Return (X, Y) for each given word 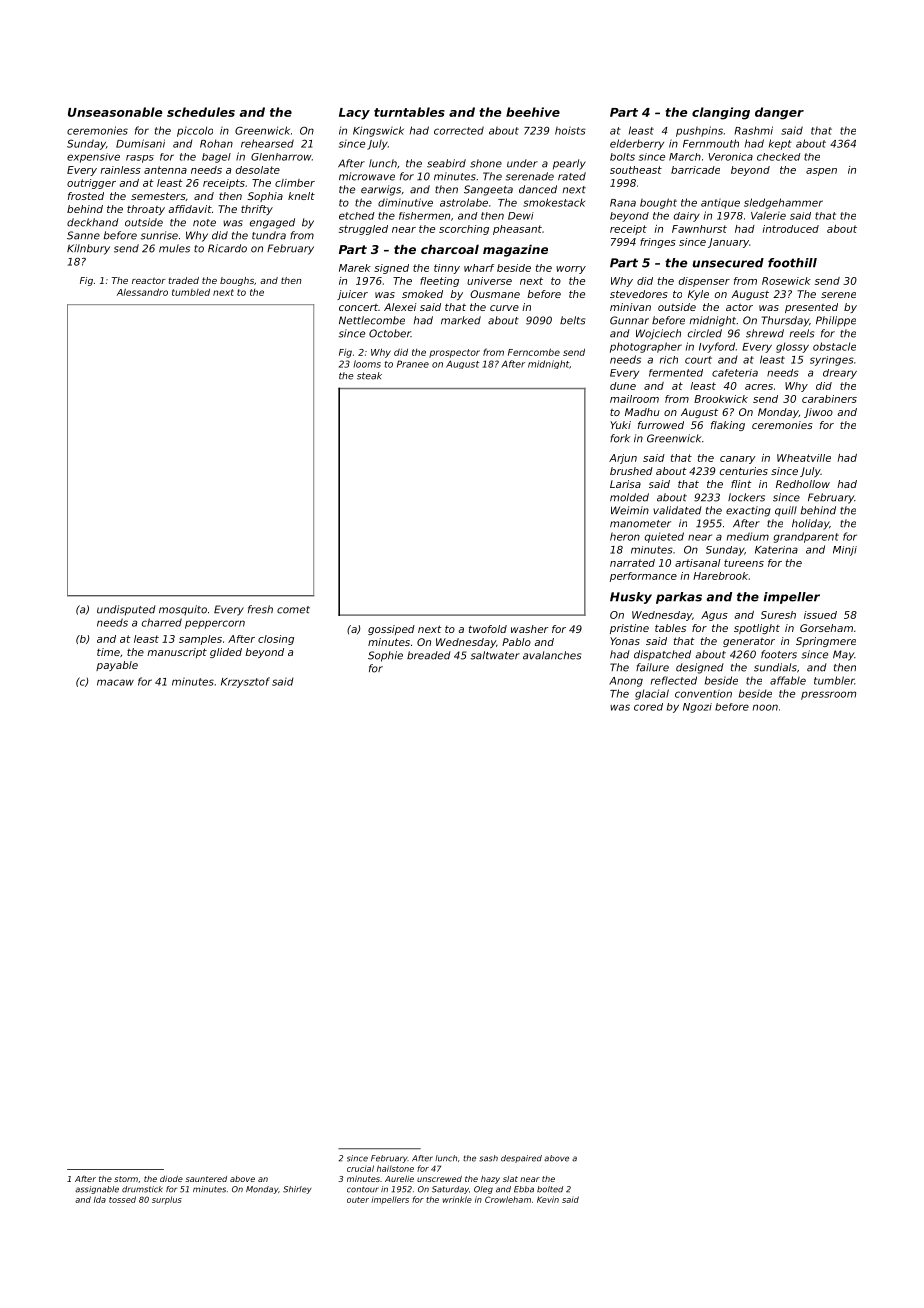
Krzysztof (245, 682)
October (390, 333)
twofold (488, 629)
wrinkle (457, 1199)
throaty (146, 210)
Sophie (385, 656)
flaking (728, 426)
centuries (744, 471)
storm (126, 1179)
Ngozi (697, 708)
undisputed (126, 610)
